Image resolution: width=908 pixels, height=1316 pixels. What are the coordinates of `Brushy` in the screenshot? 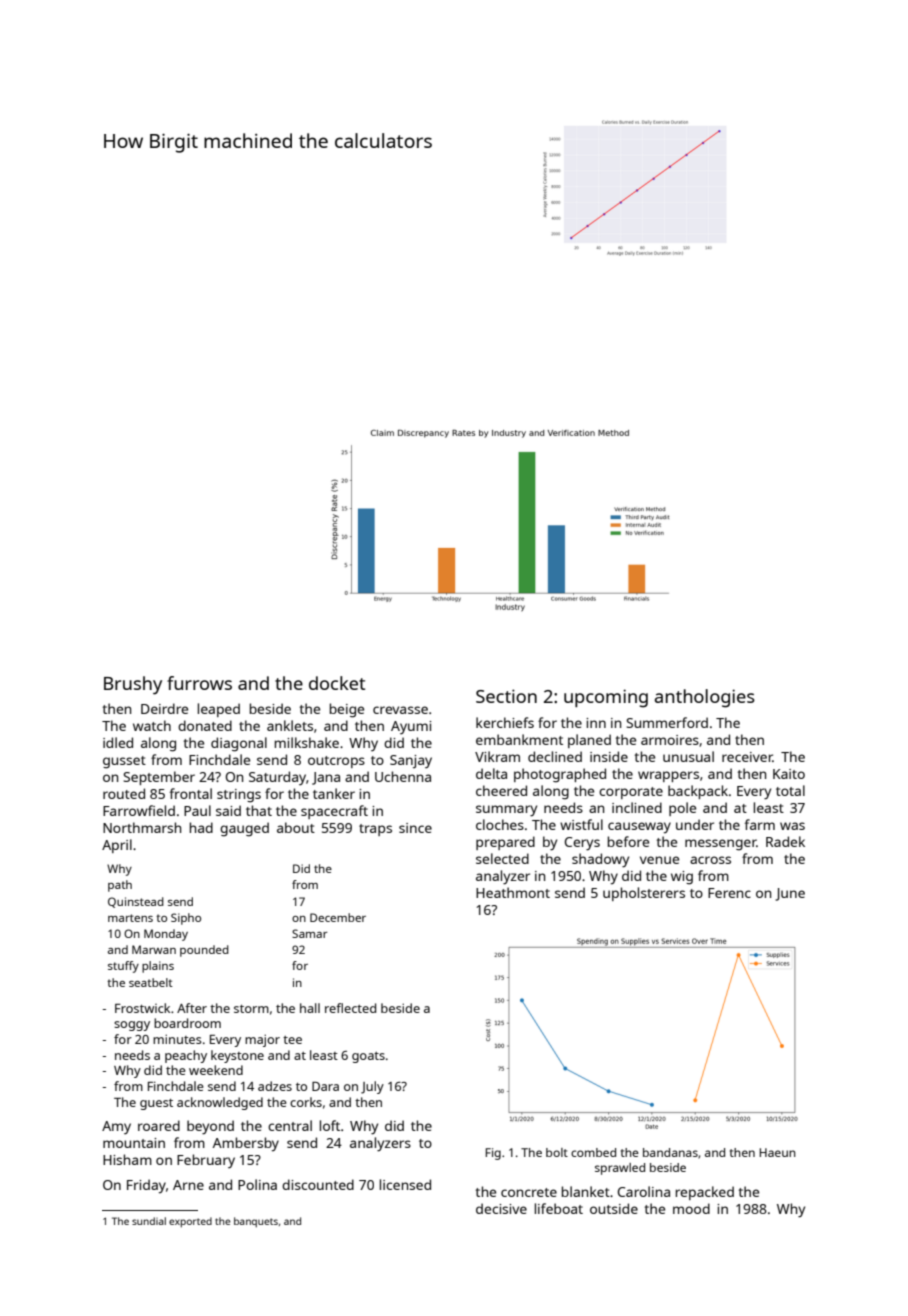 It's located at (133, 685).
